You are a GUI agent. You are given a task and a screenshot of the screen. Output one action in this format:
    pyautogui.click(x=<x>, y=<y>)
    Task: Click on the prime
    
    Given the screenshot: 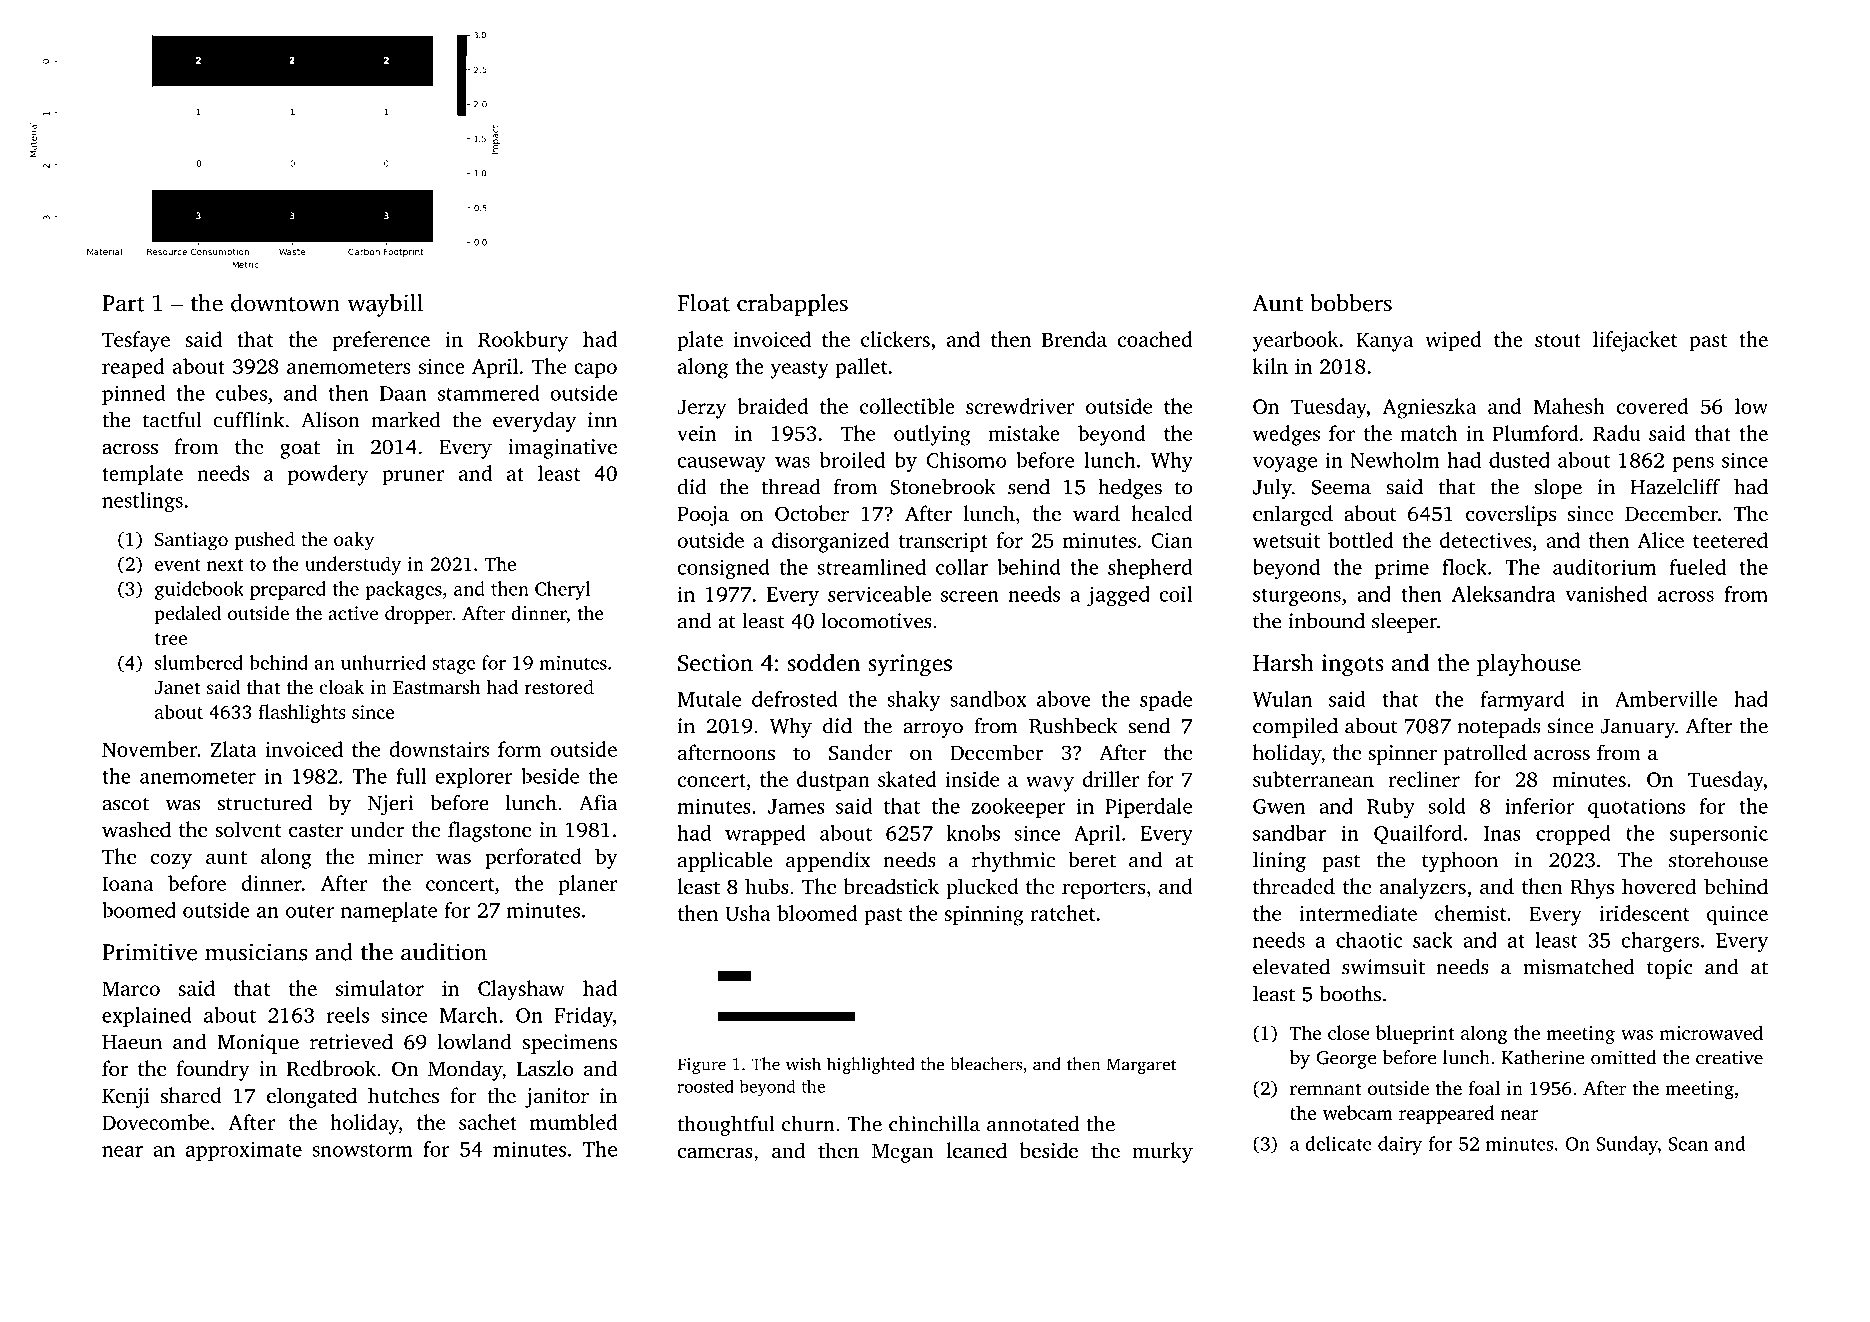 What is the action you would take?
    pyautogui.click(x=1402, y=569)
